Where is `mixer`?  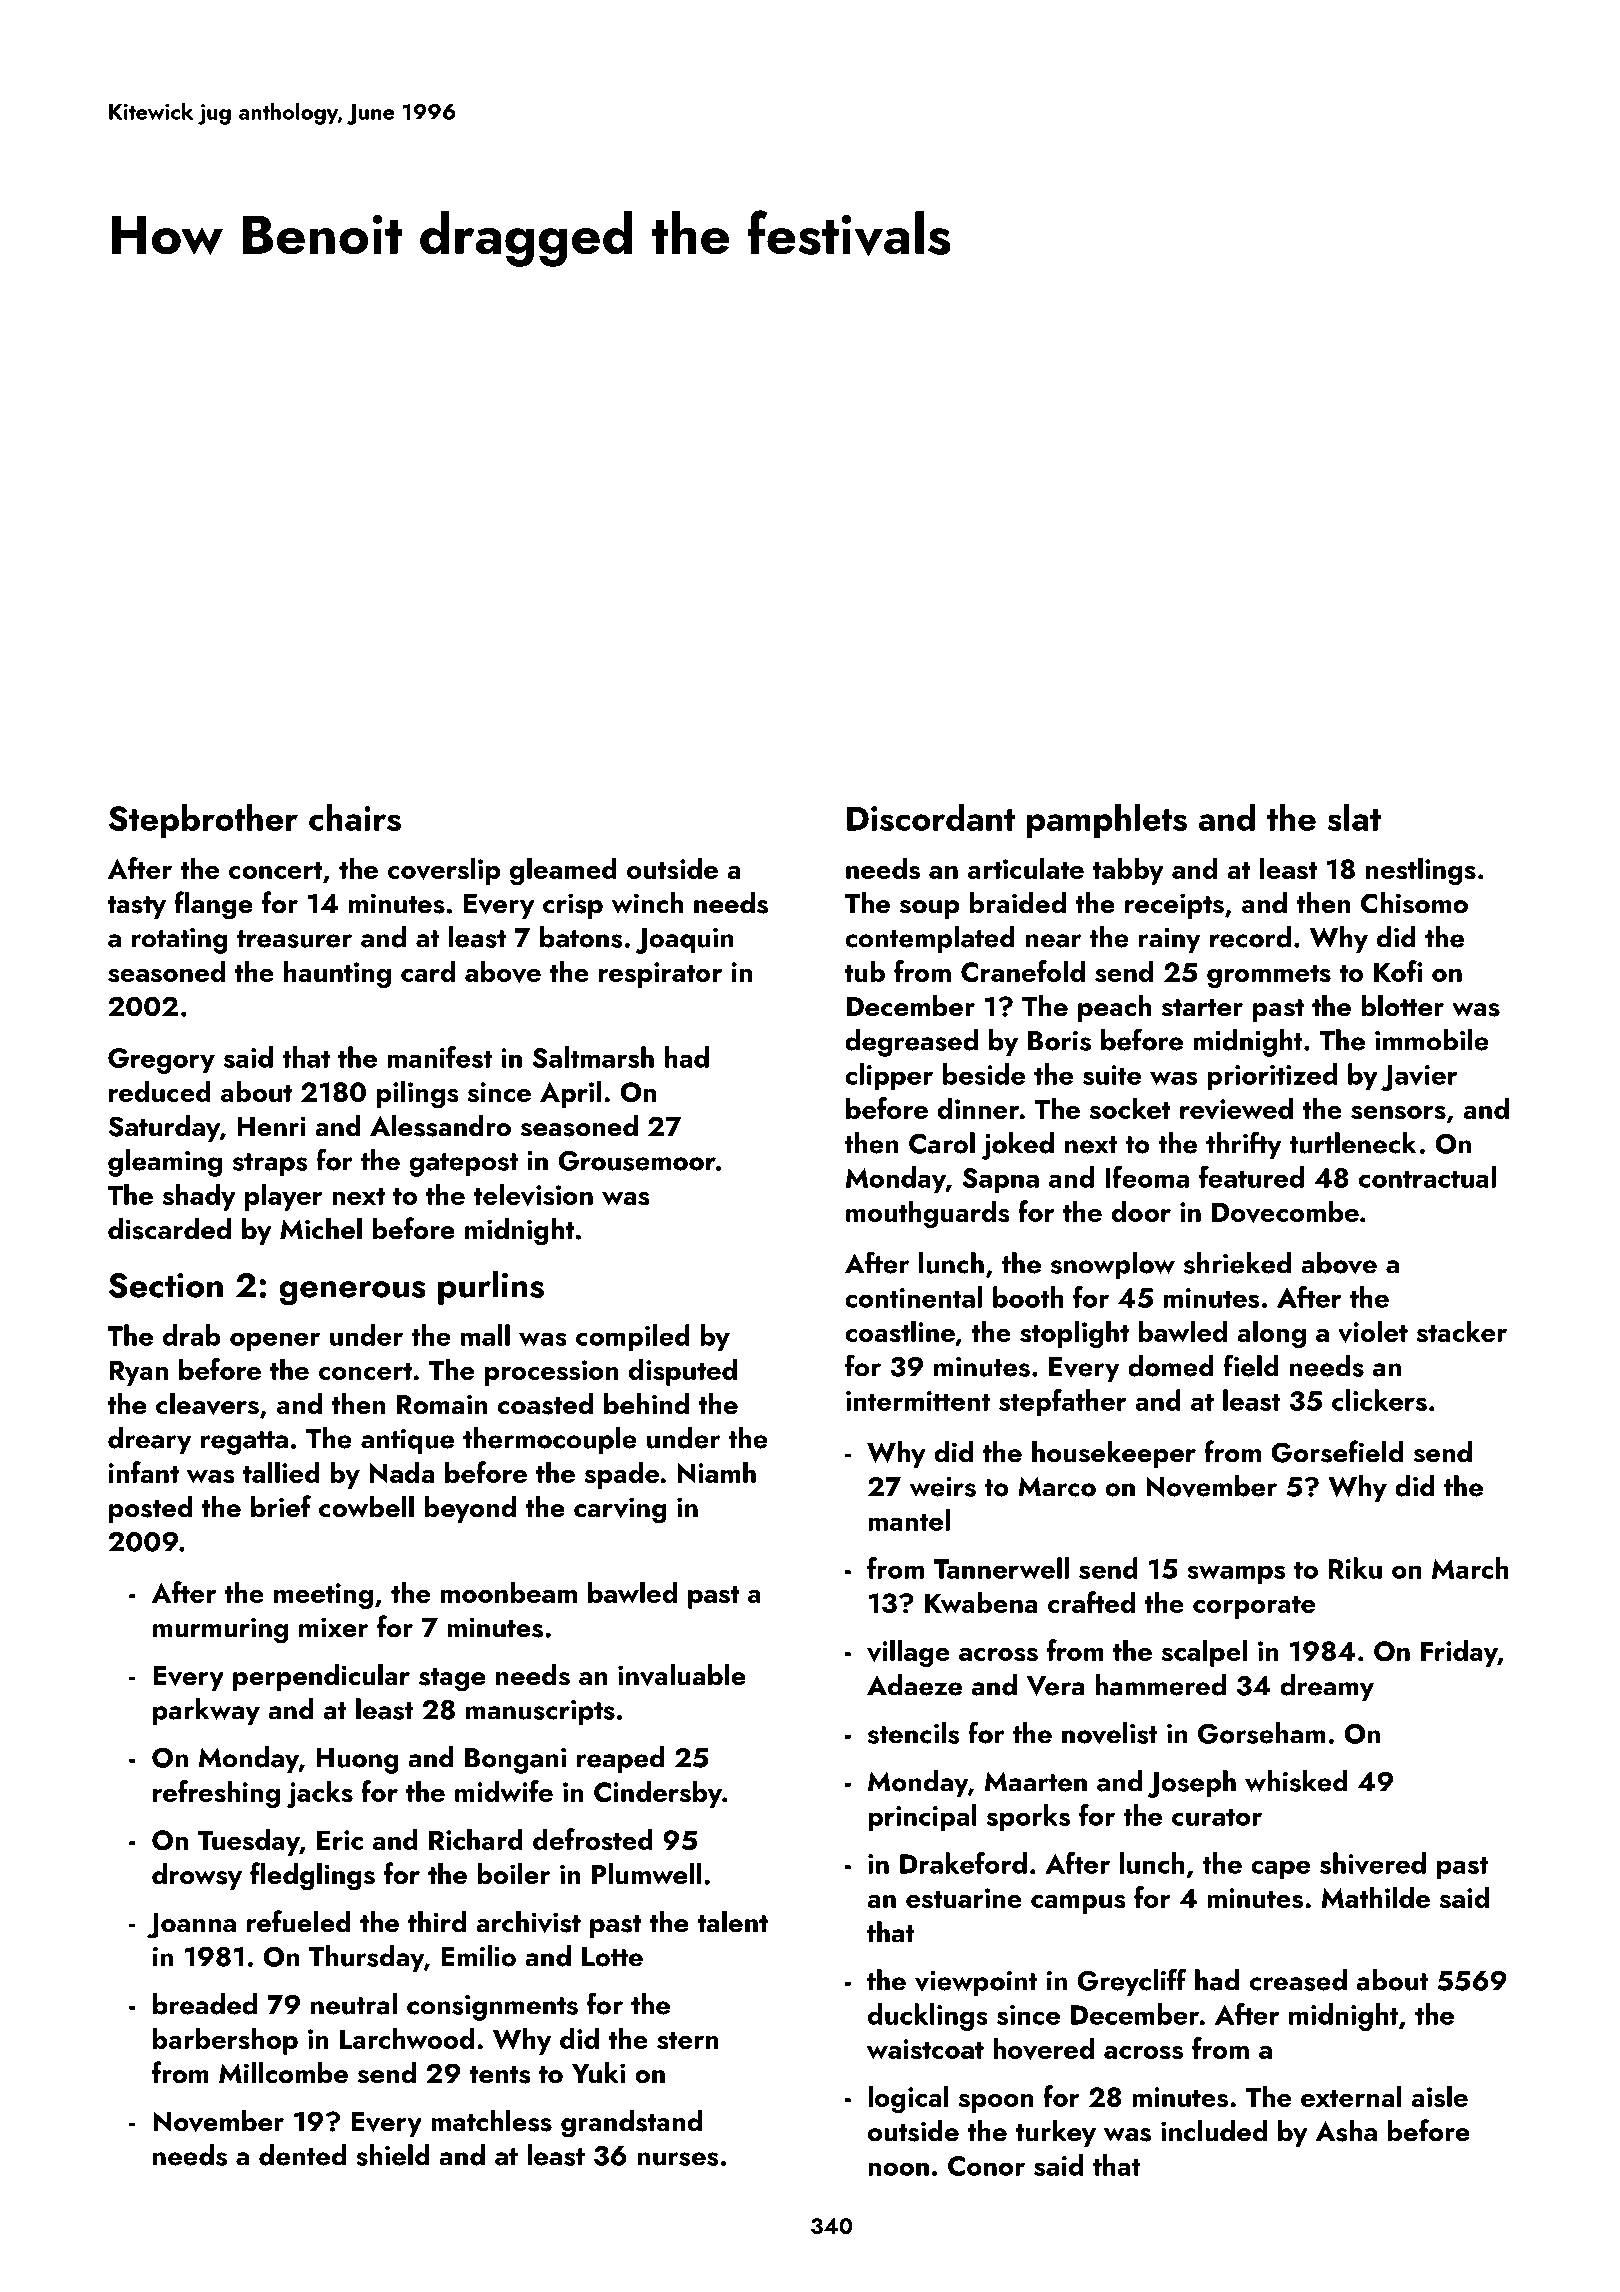 mixer is located at coordinates (333, 1627).
